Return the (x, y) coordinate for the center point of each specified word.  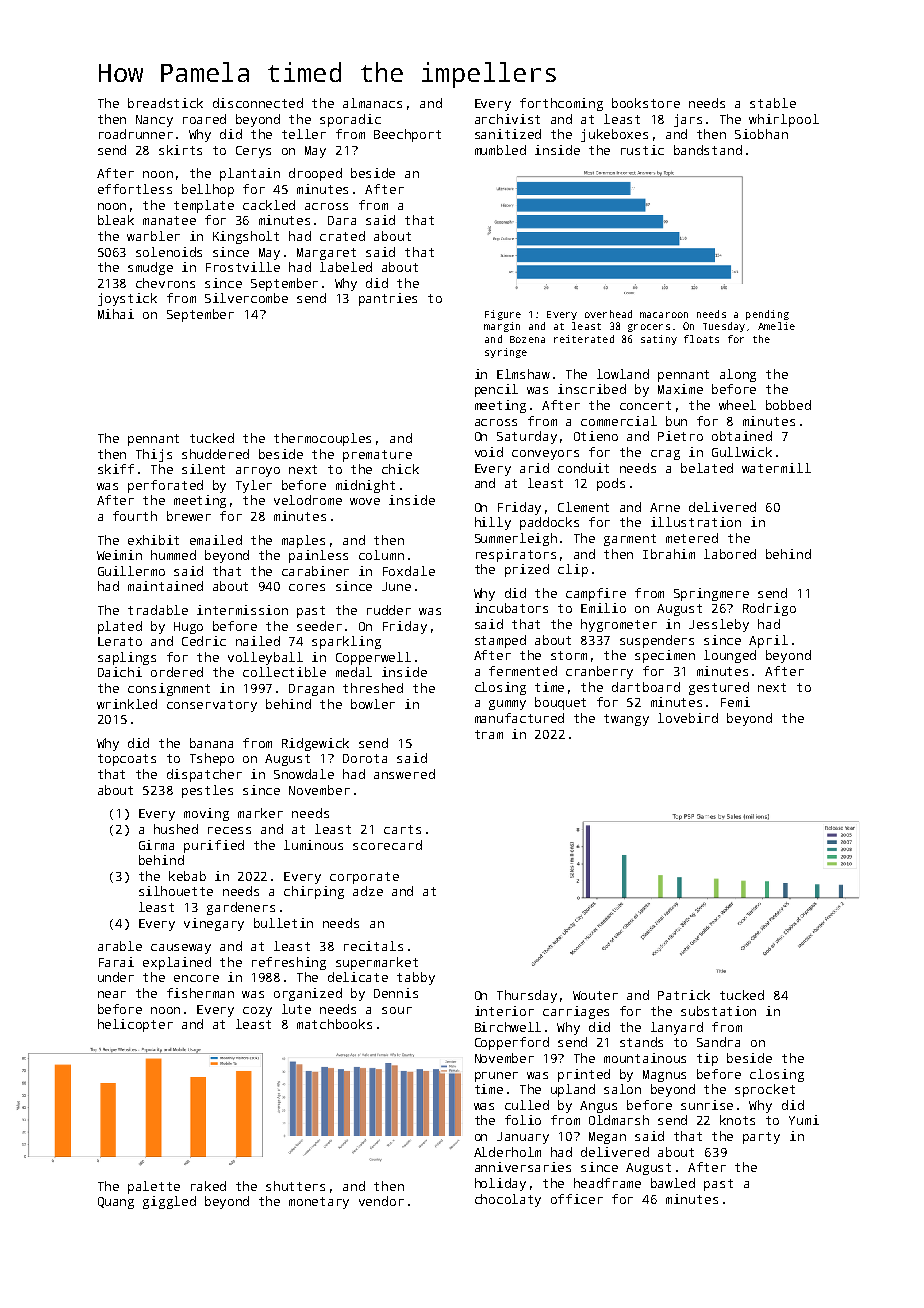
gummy (507, 705)
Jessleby (719, 625)
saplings (127, 658)
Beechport (407, 135)
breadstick (165, 103)
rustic (642, 150)
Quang (116, 1203)
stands (641, 1042)
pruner (496, 1077)
